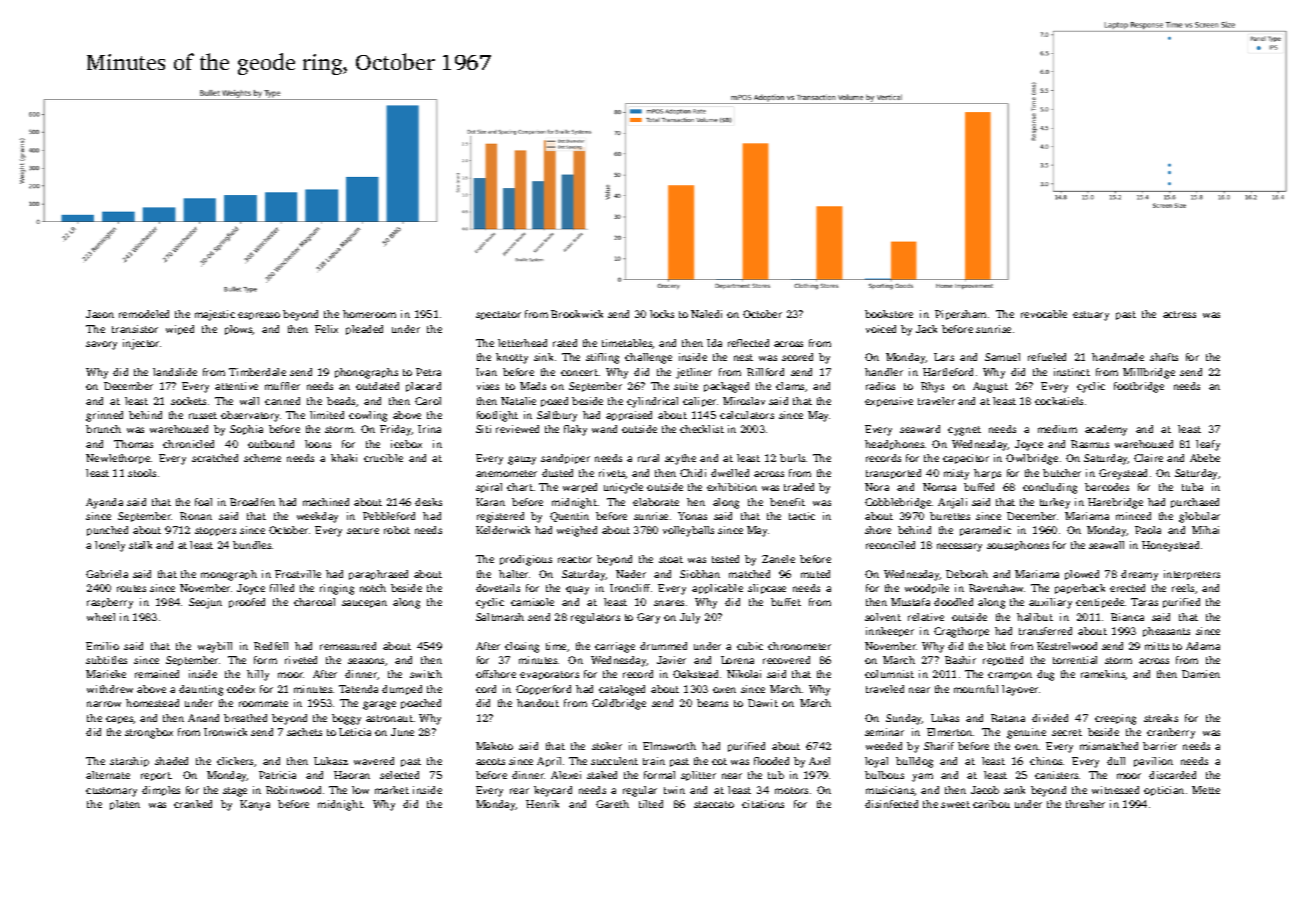 The image size is (1308, 924). Describe the element at coordinates (100, 314) in the screenshot. I see `Jason` at that location.
